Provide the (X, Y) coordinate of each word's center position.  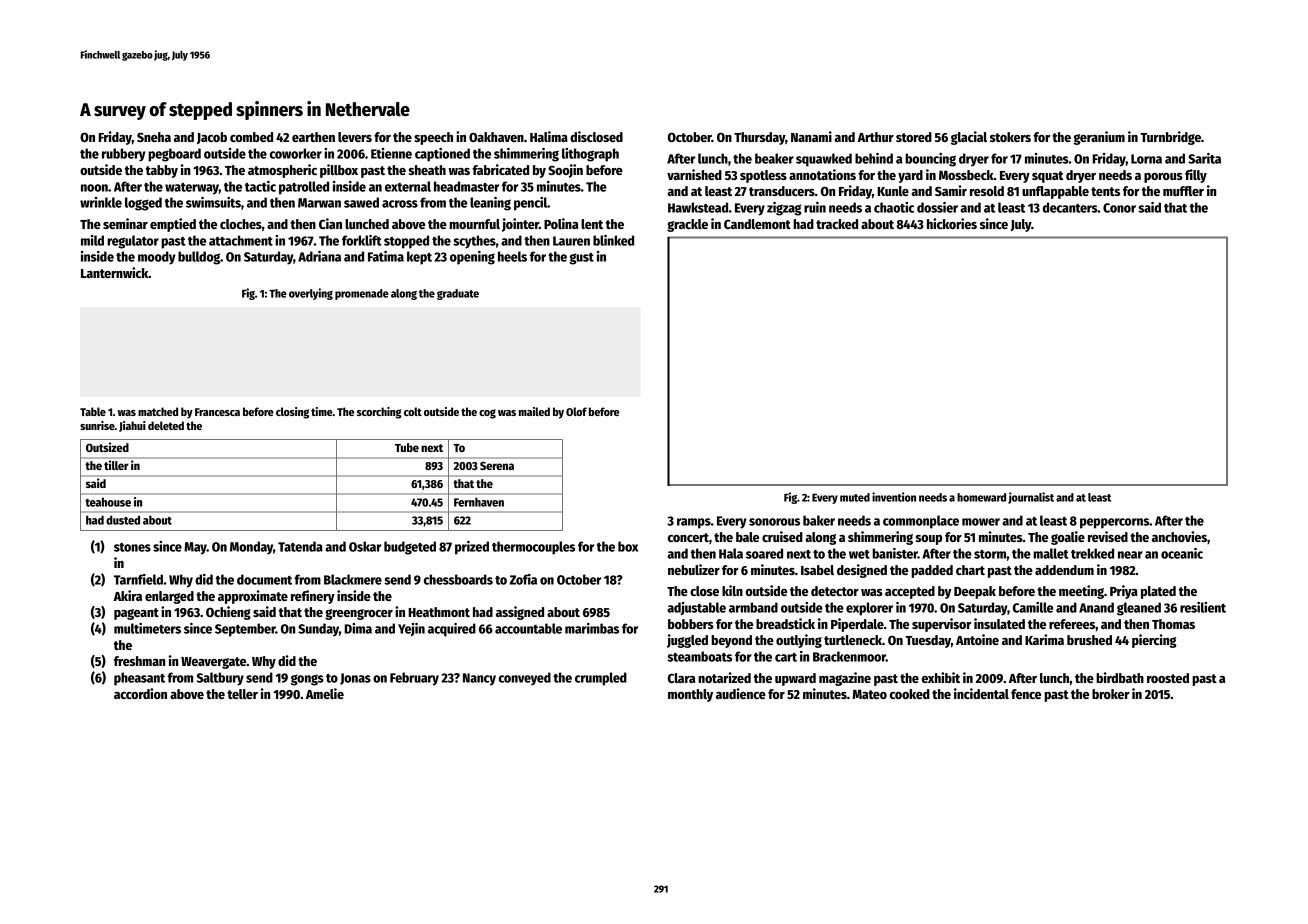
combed (251, 137)
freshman (139, 661)
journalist (1031, 498)
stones (132, 547)
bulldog (199, 258)
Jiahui (132, 426)
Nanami (811, 136)
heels (512, 256)
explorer (869, 609)
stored (914, 137)
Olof (576, 411)
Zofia (523, 579)
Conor (1119, 208)
